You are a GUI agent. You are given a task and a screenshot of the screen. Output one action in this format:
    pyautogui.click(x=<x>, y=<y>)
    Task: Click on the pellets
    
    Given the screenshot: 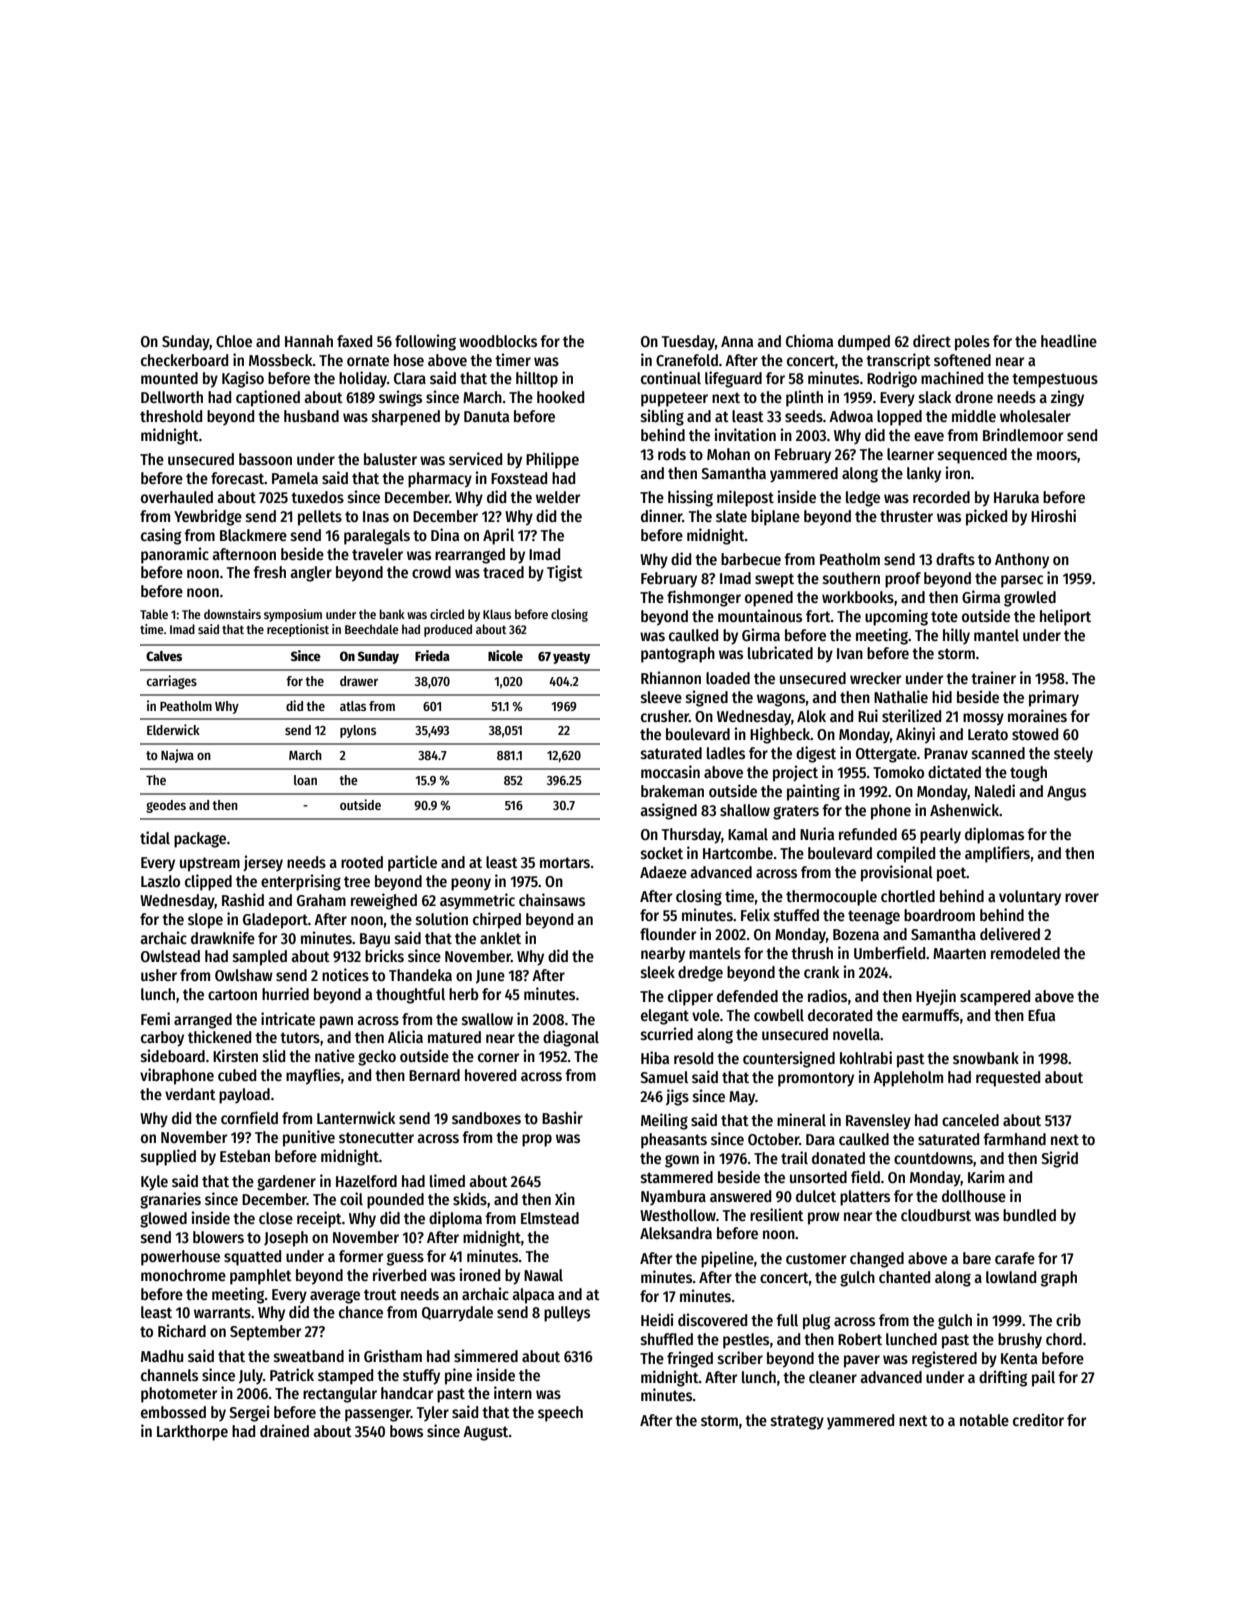 What is the action you would take?
    pyautogui.click(x=320, y=518)
